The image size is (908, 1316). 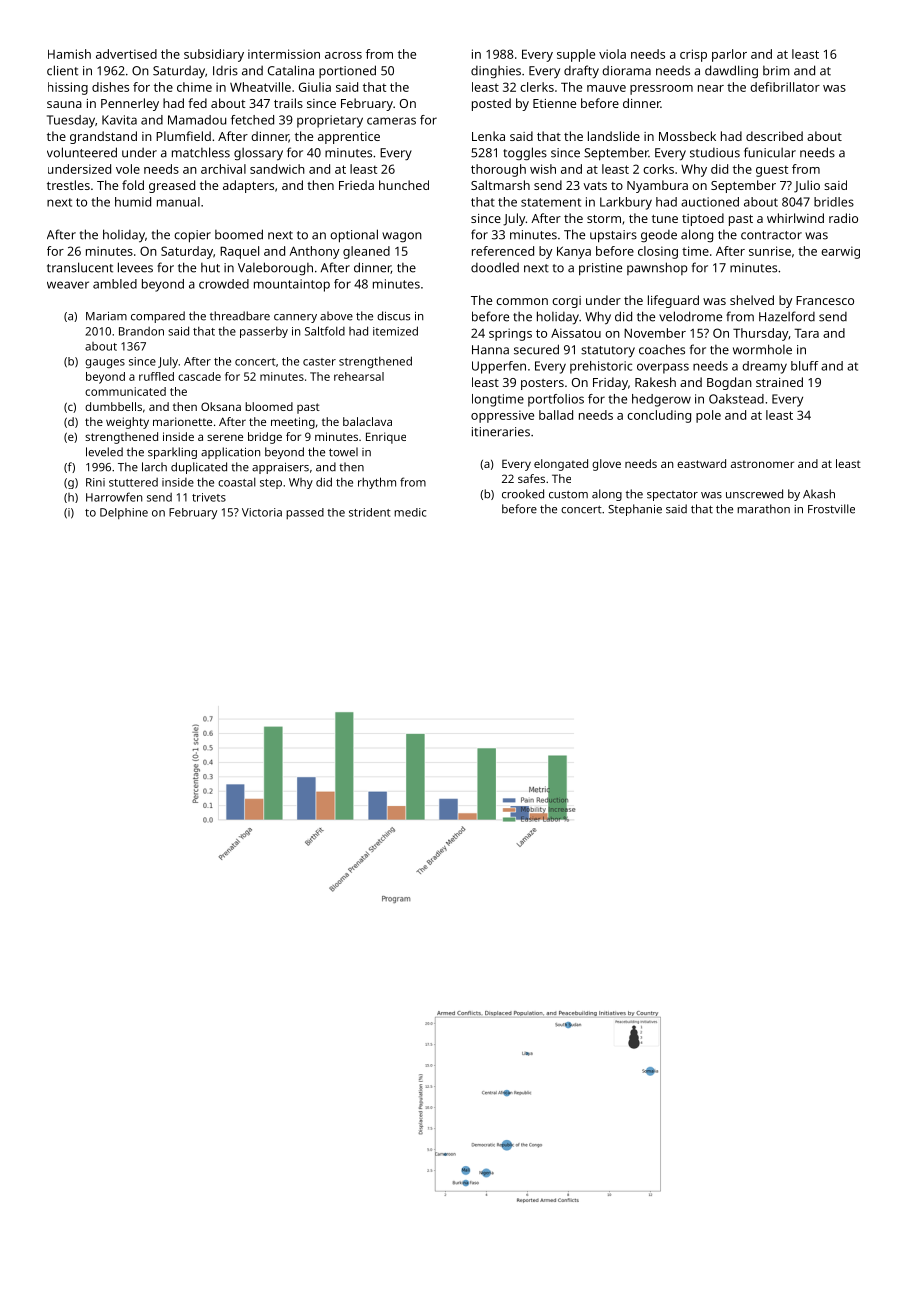 I want to click on itemized, so click(x=395, y=331).
